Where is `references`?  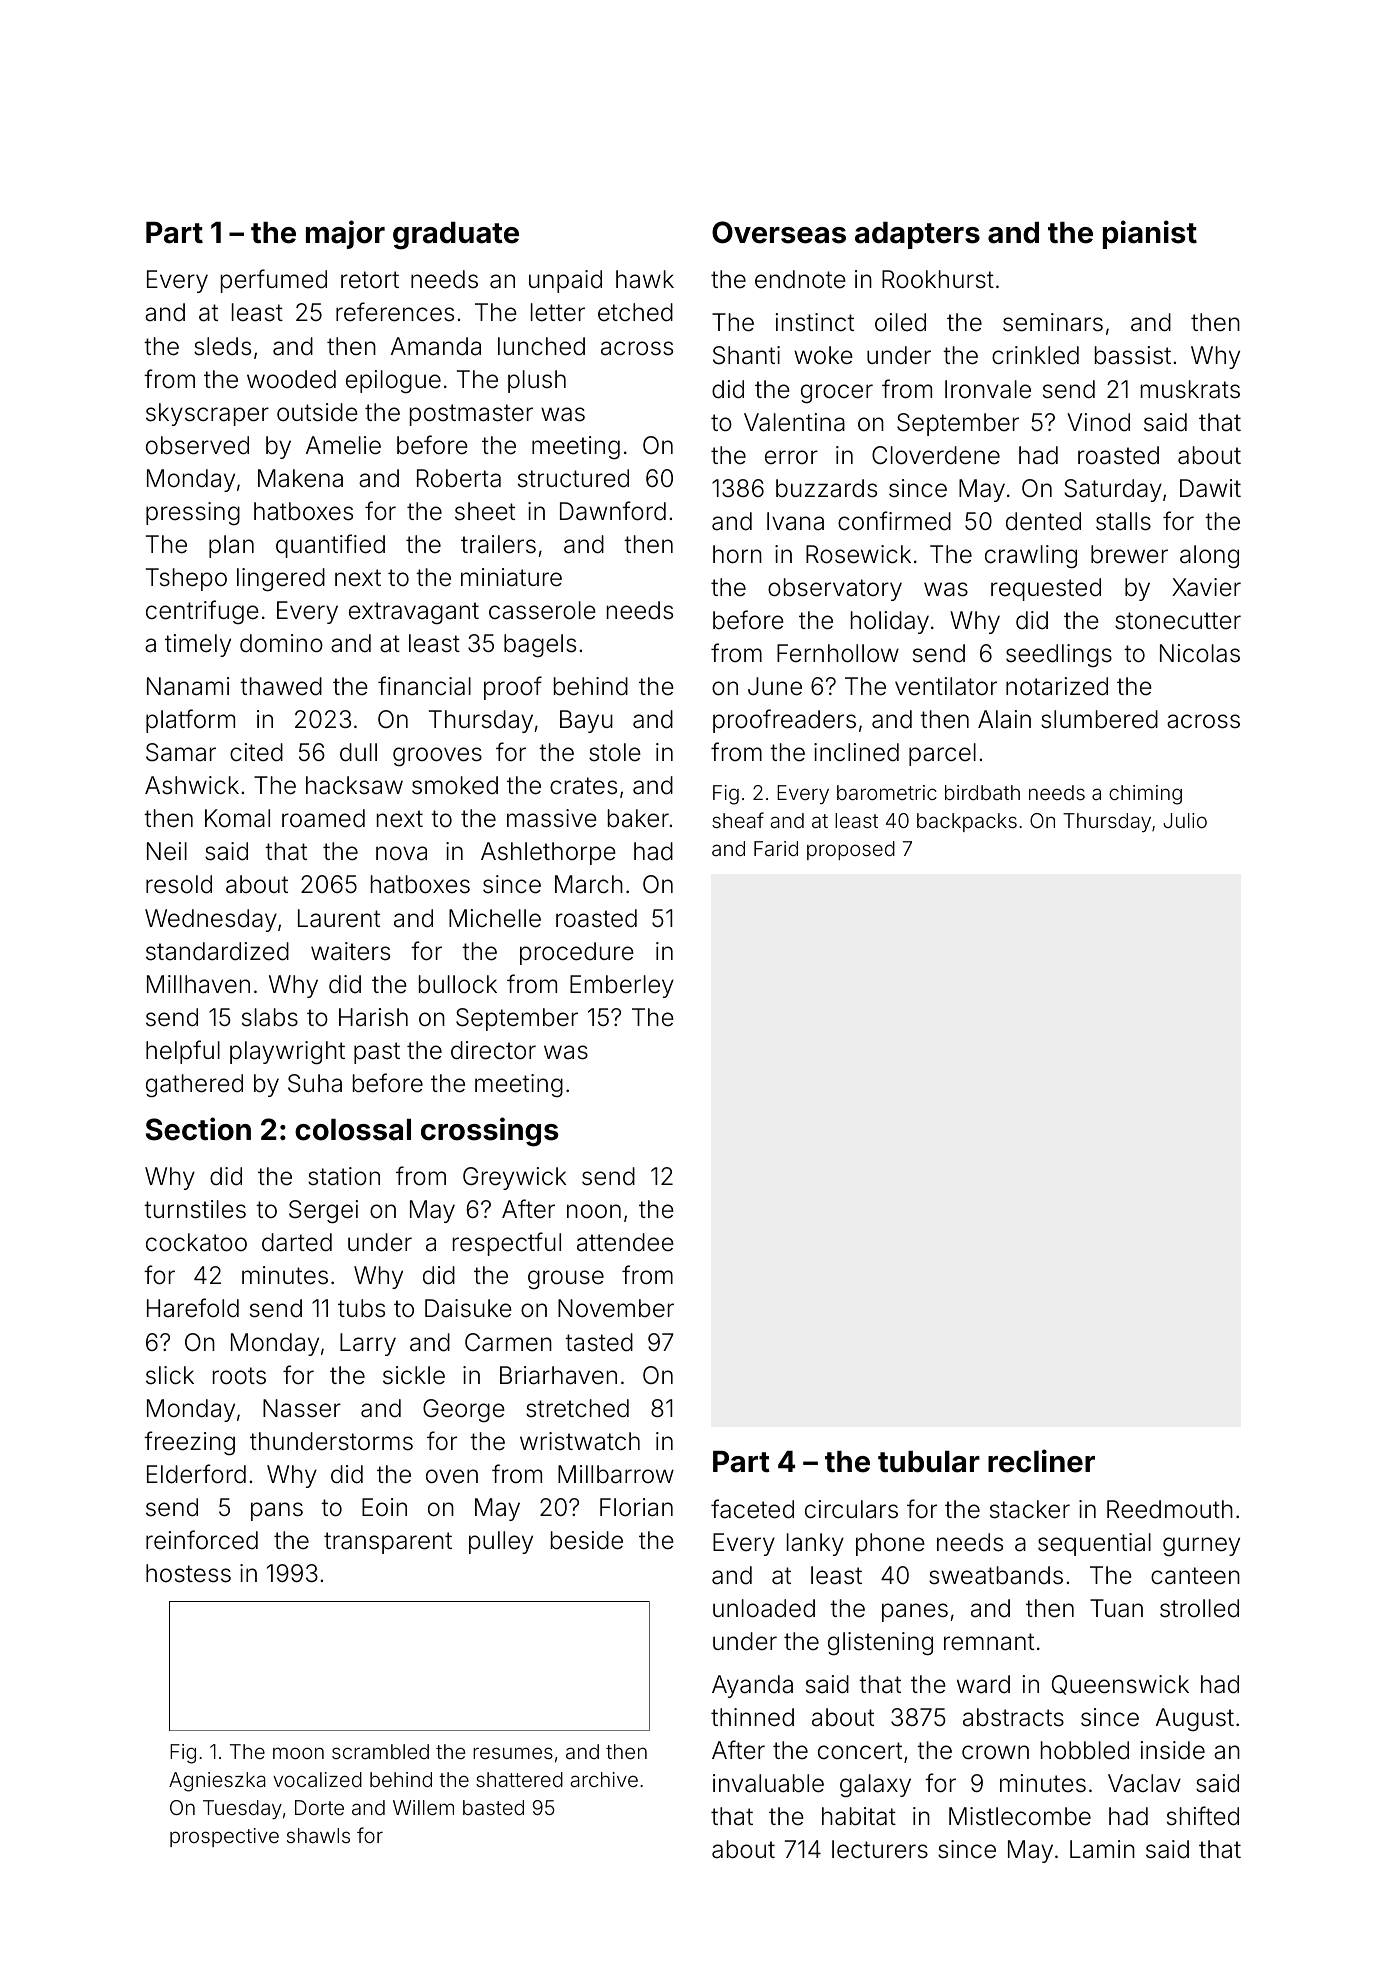 references is located at coordinates (395, 312).
